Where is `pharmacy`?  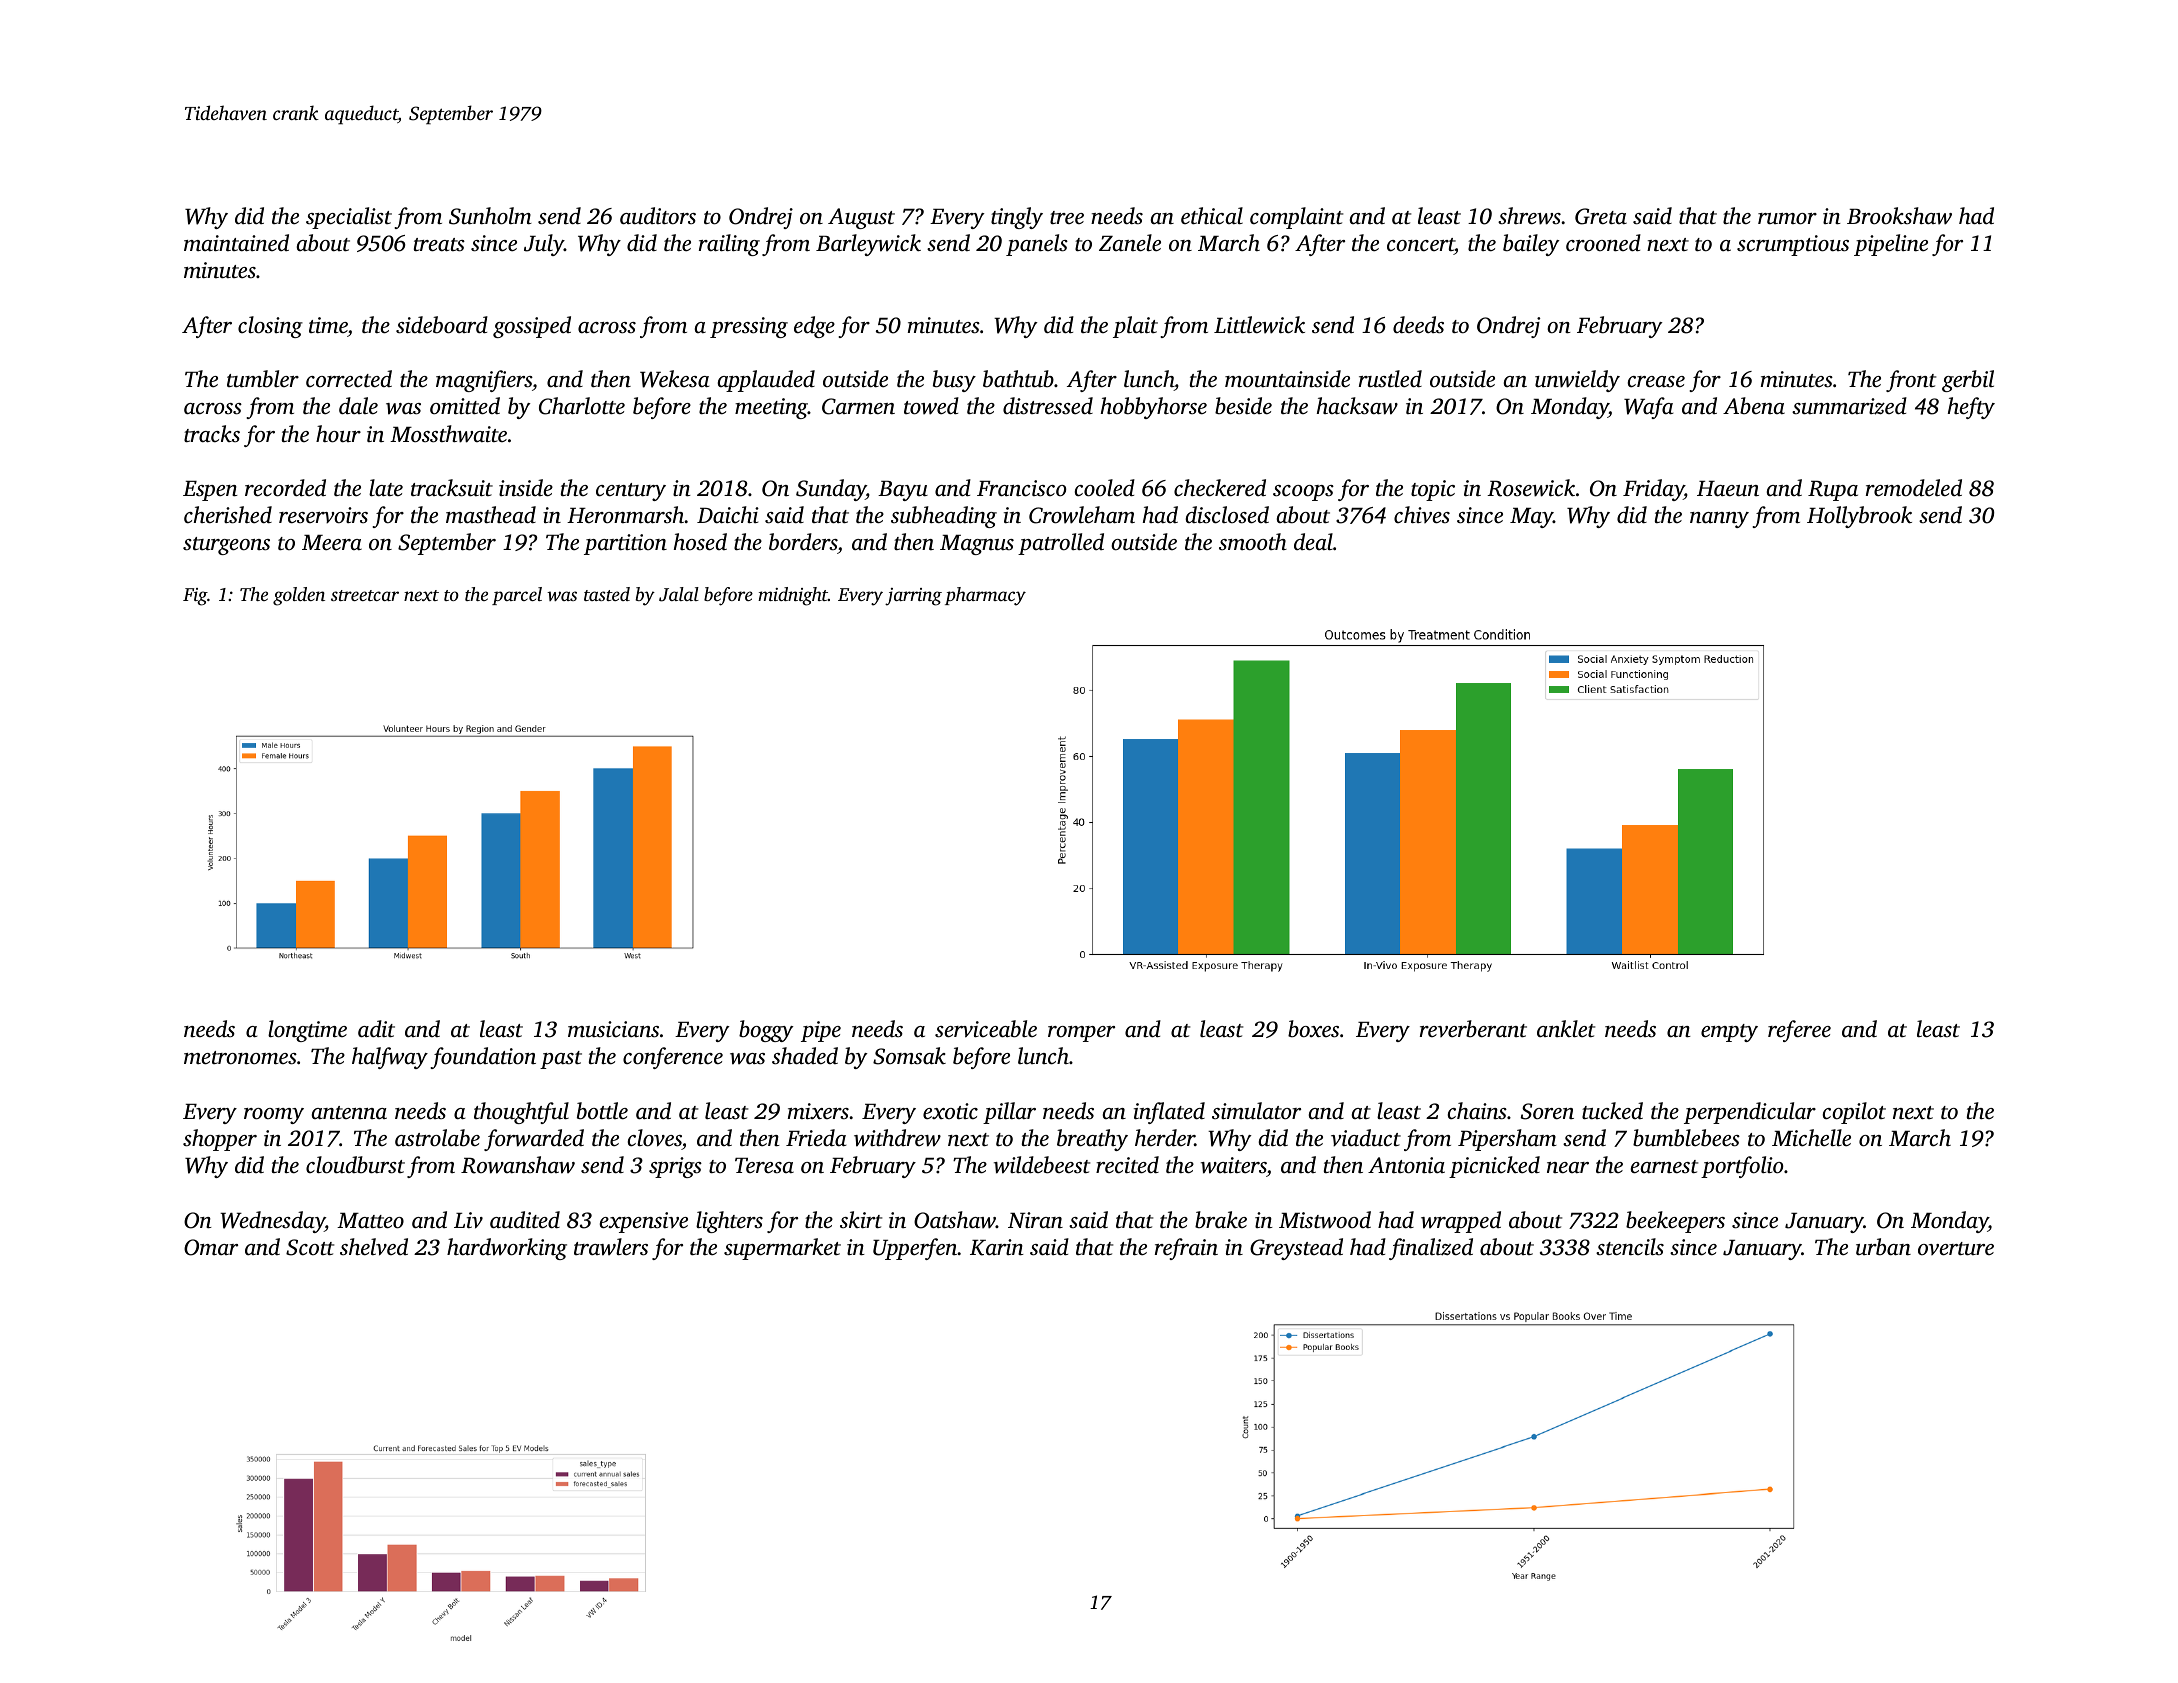
pharmacy is located at coordinates (985, 596).
